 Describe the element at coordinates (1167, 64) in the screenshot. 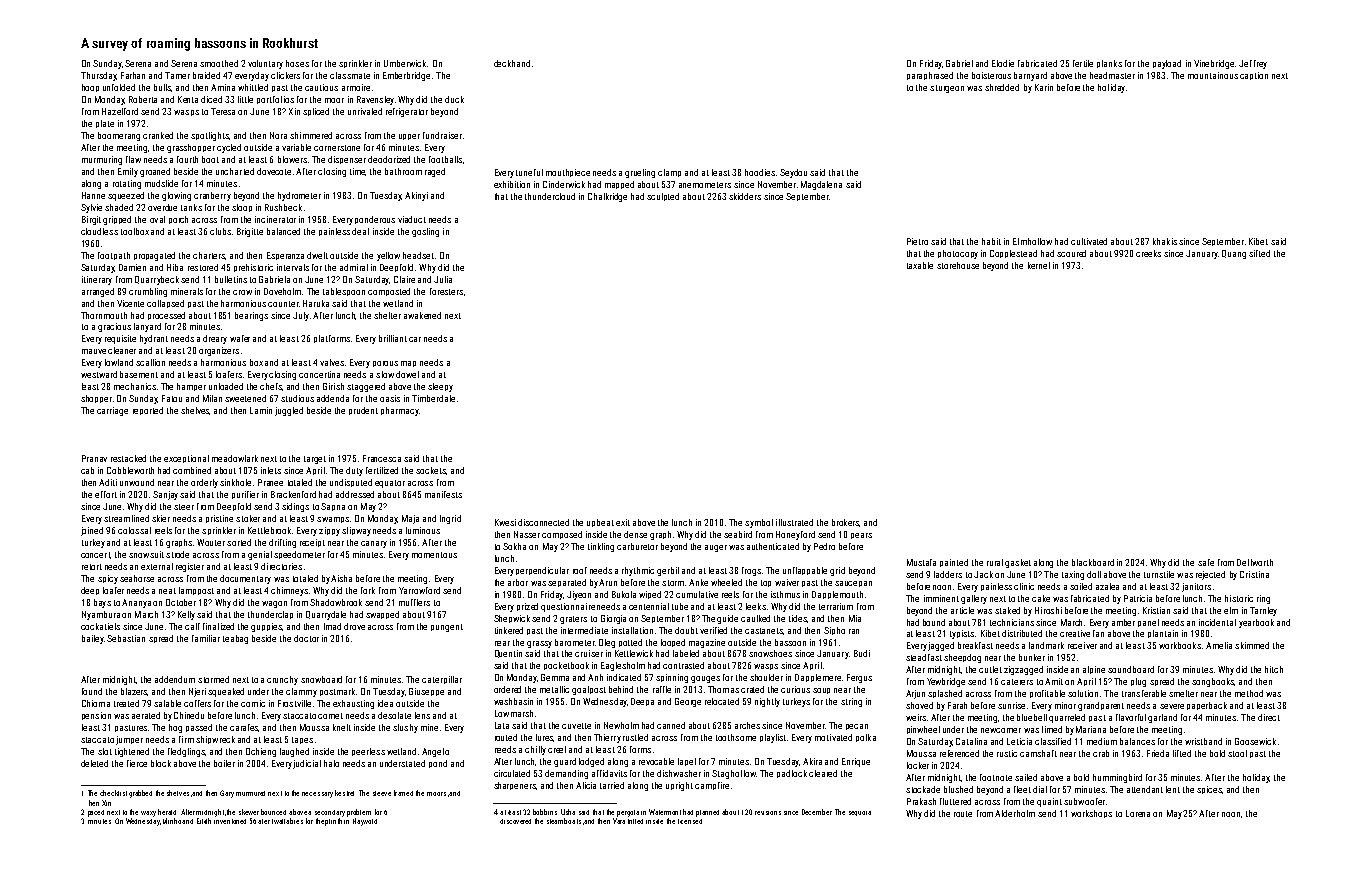

I see `payload` at that location.
